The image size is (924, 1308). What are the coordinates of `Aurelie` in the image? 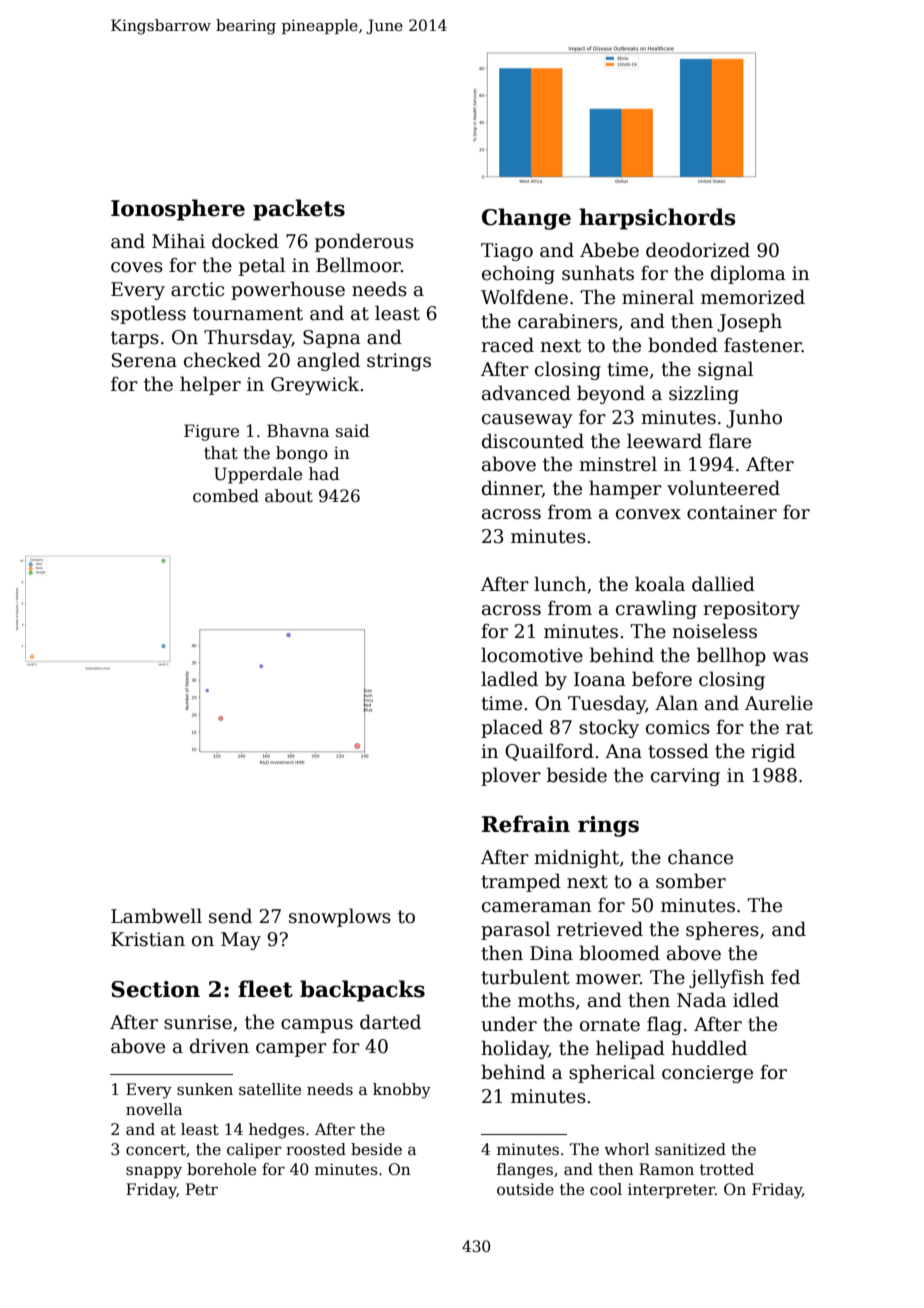 It's located at (779, 703).
